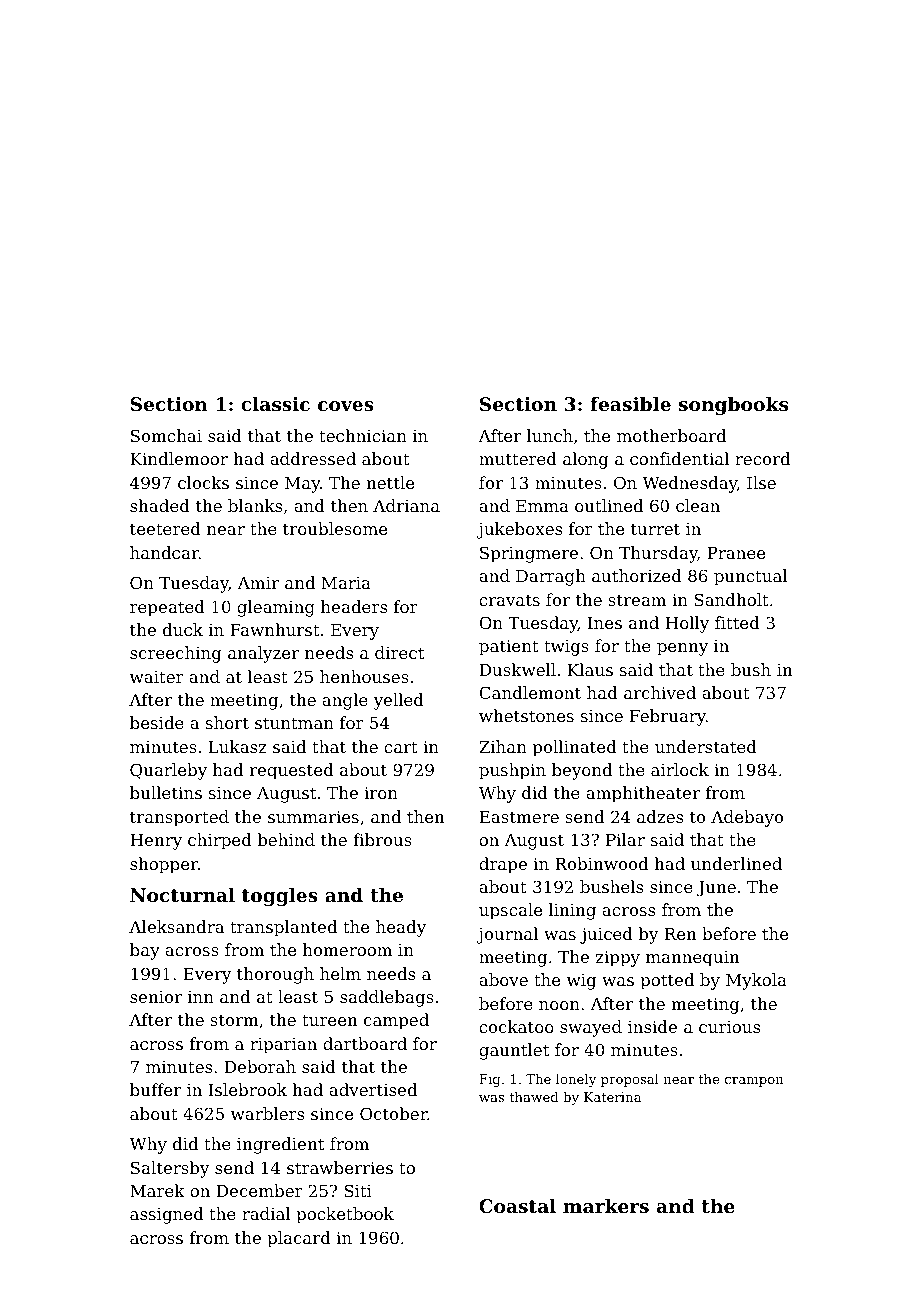 This document has width=924, height=1314. I want to click on cart, so click(401, 747).
